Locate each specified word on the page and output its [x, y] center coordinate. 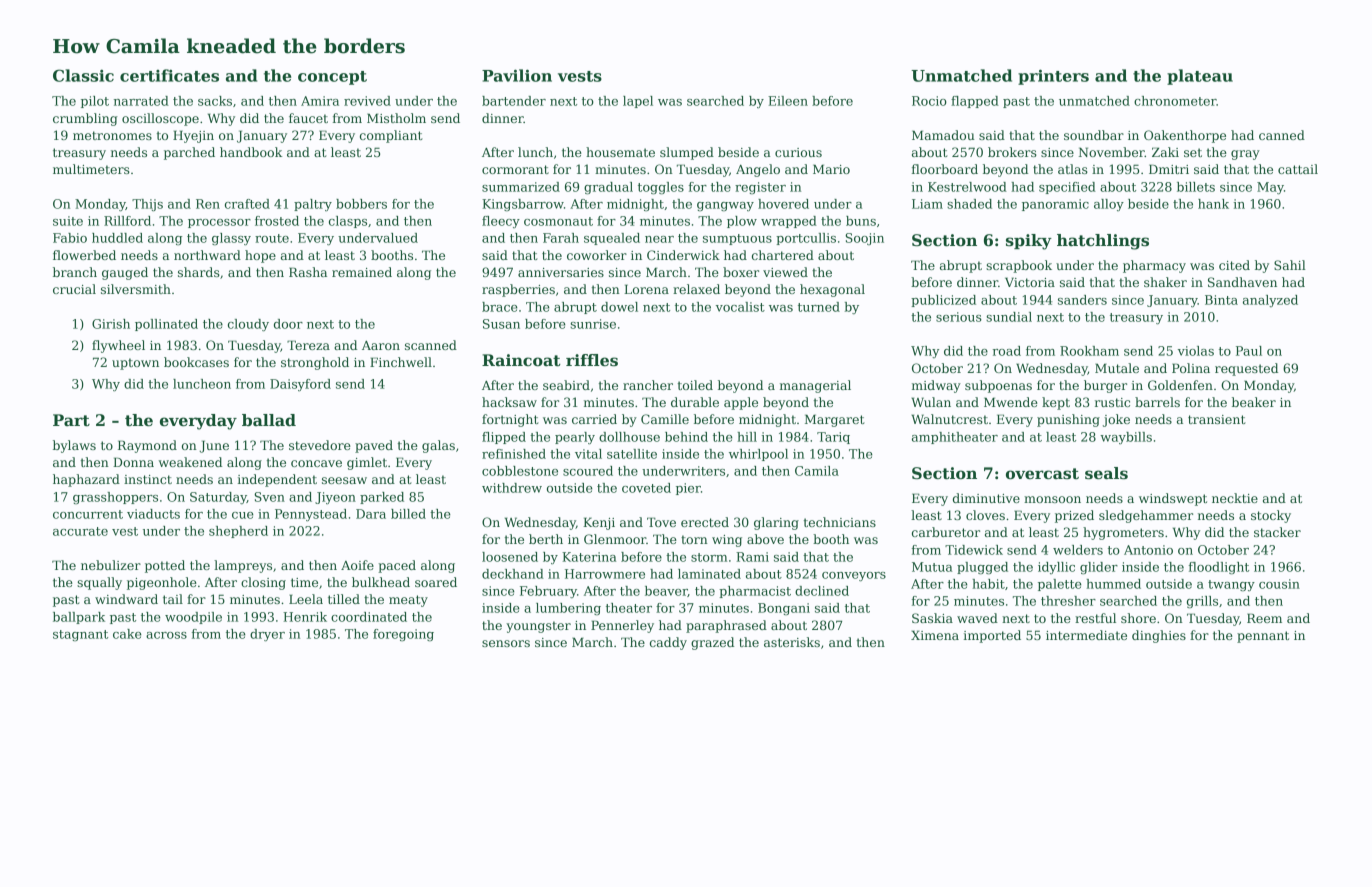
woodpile [193, 618]
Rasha [308, 272]
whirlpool [758, 455]
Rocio [929, 101]
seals [1106, 473]
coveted [646, 488]
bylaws [74, 446]
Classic [83, 75]
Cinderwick [683, 255]
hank [1213, 204]
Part [71, 420]
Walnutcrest [949, 419]
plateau [1200, 77]
